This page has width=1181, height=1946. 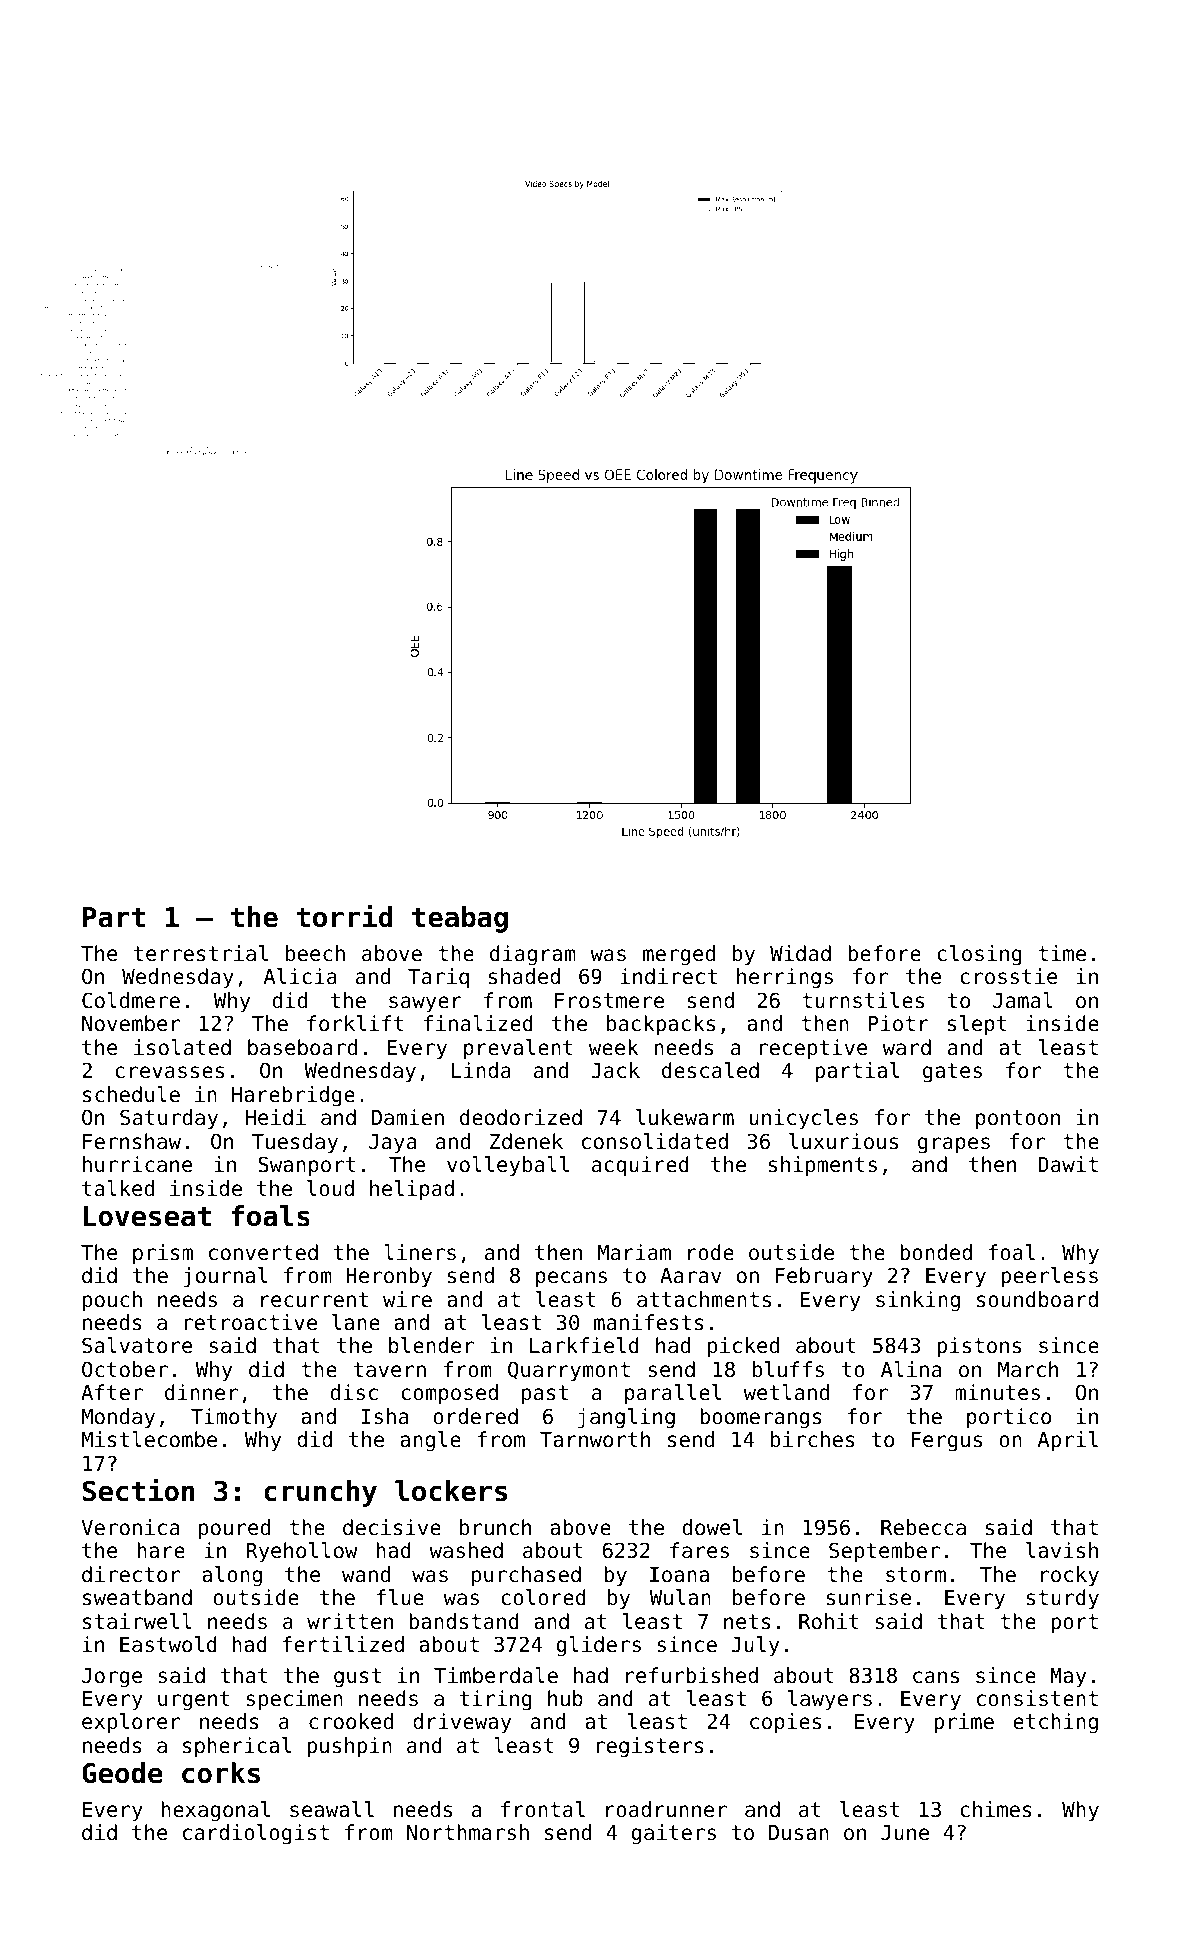 I want to click on etching, so click(x=1055, y=1723).
